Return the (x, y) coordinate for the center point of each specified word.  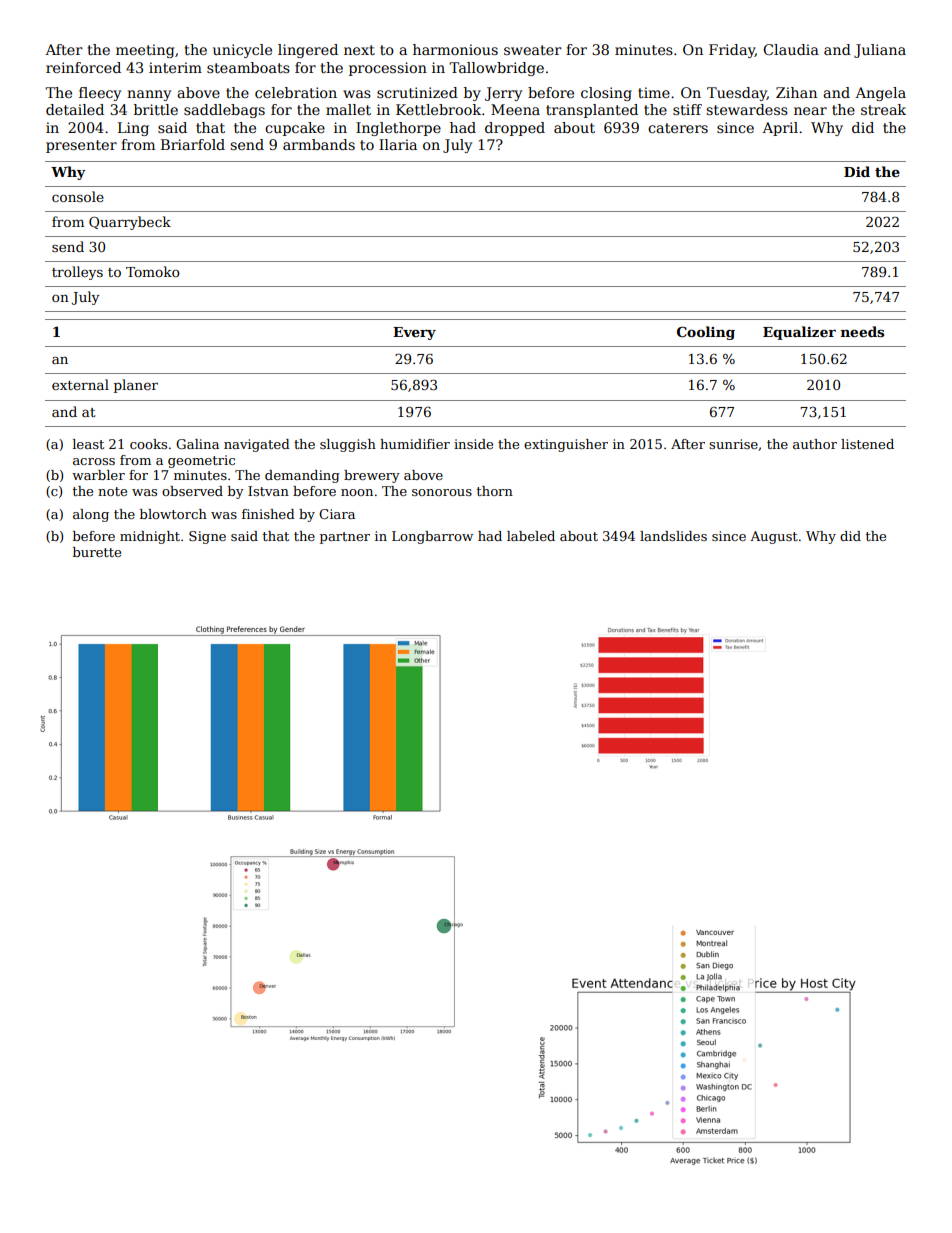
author (815, 444)
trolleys (77, 273)
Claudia (791, 49)
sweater (533, 50)
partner (345, 538)
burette (97, 552)
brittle (156, 109)
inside (473, 444)
